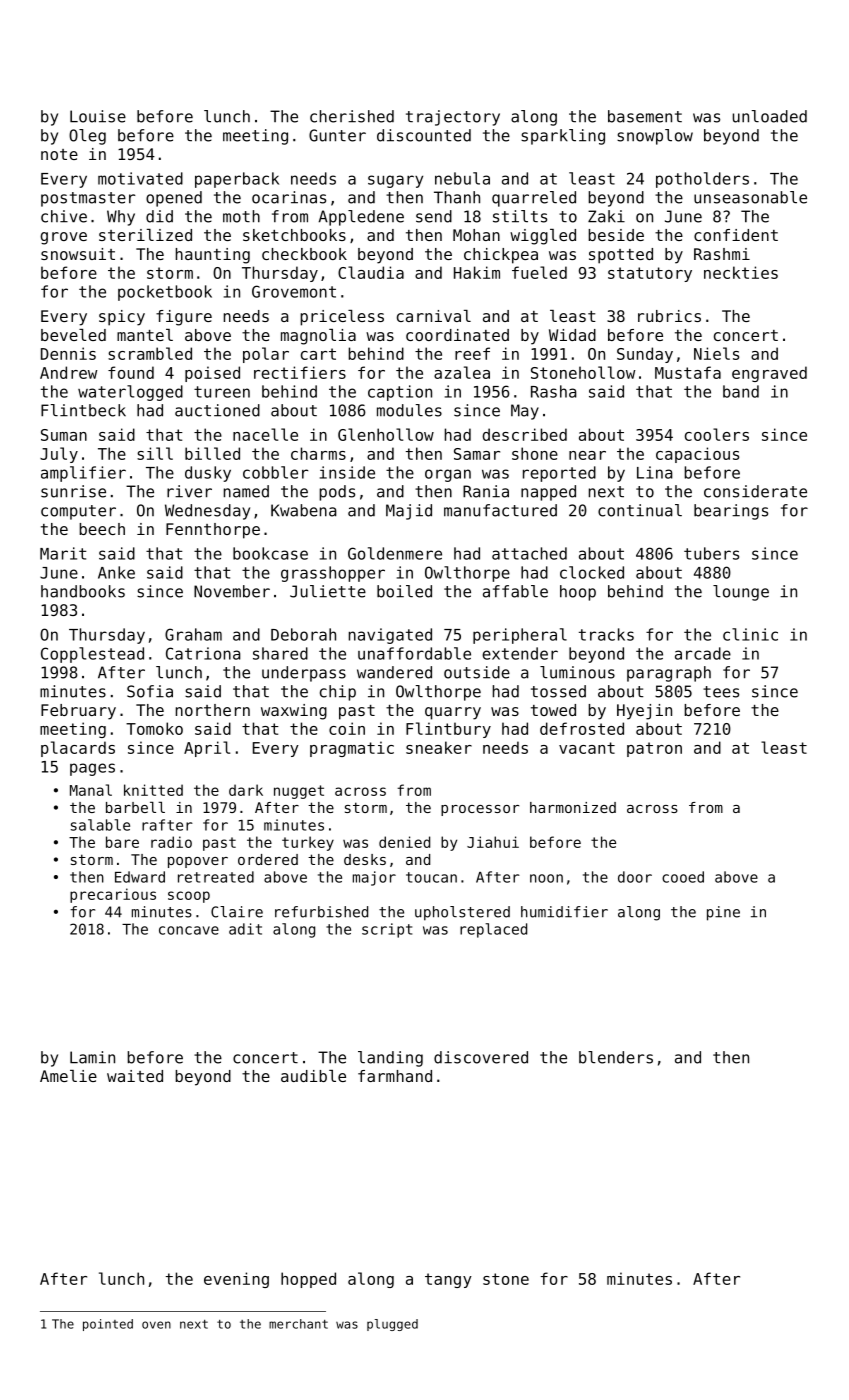  Describe the element at coordinates (98, 116) in the image. I see `Louise` at that location.
